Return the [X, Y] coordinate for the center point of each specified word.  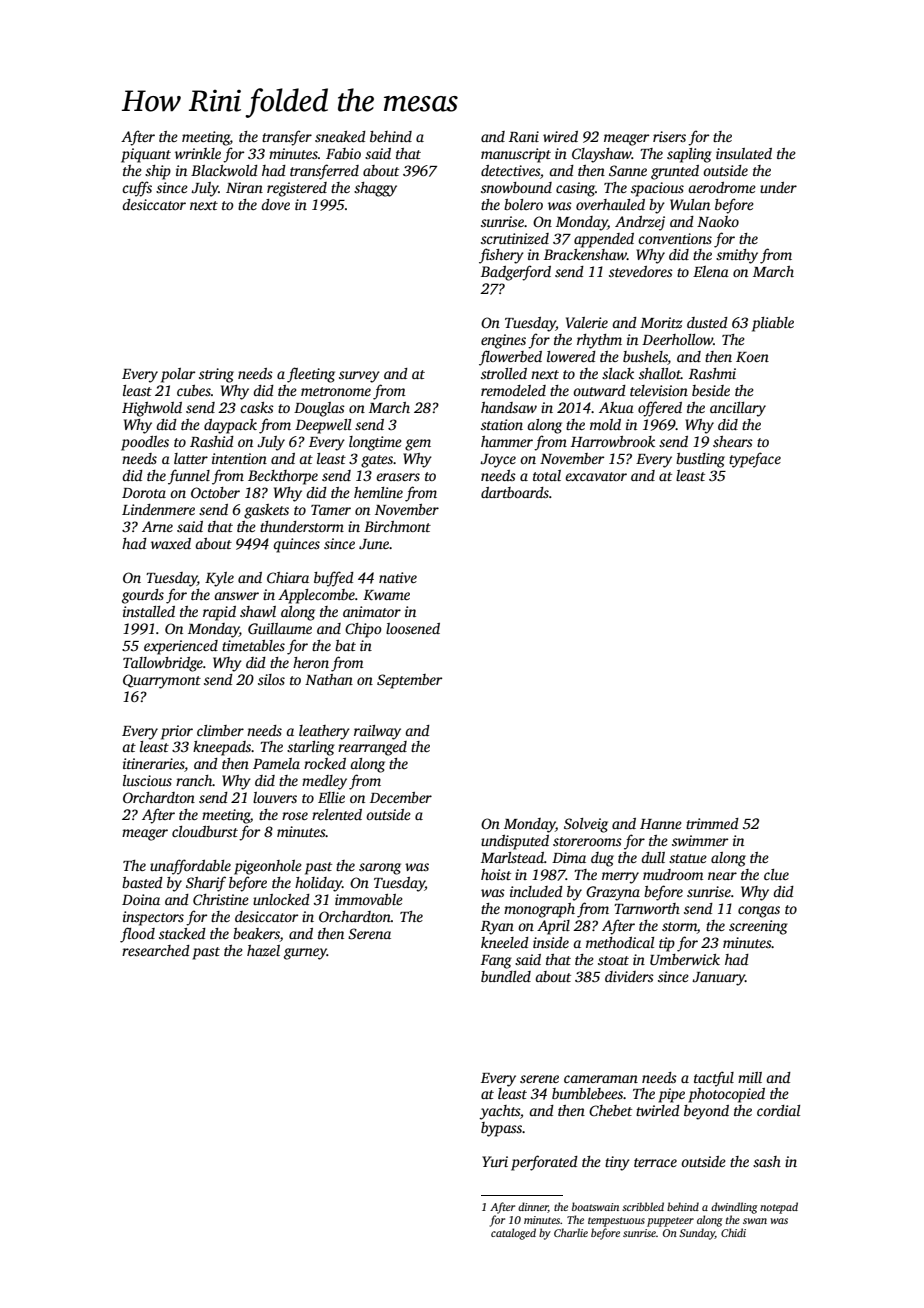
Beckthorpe [283, 477]
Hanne [661, 824]
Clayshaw [602, 155]
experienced [181, 647]
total [547, 475]
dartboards [515, 492]
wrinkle [198, 153]
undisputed [515, 842]
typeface [755, 460]
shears [733, 441]
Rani [524, 136]
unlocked [281, 899]
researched [156, 950]
